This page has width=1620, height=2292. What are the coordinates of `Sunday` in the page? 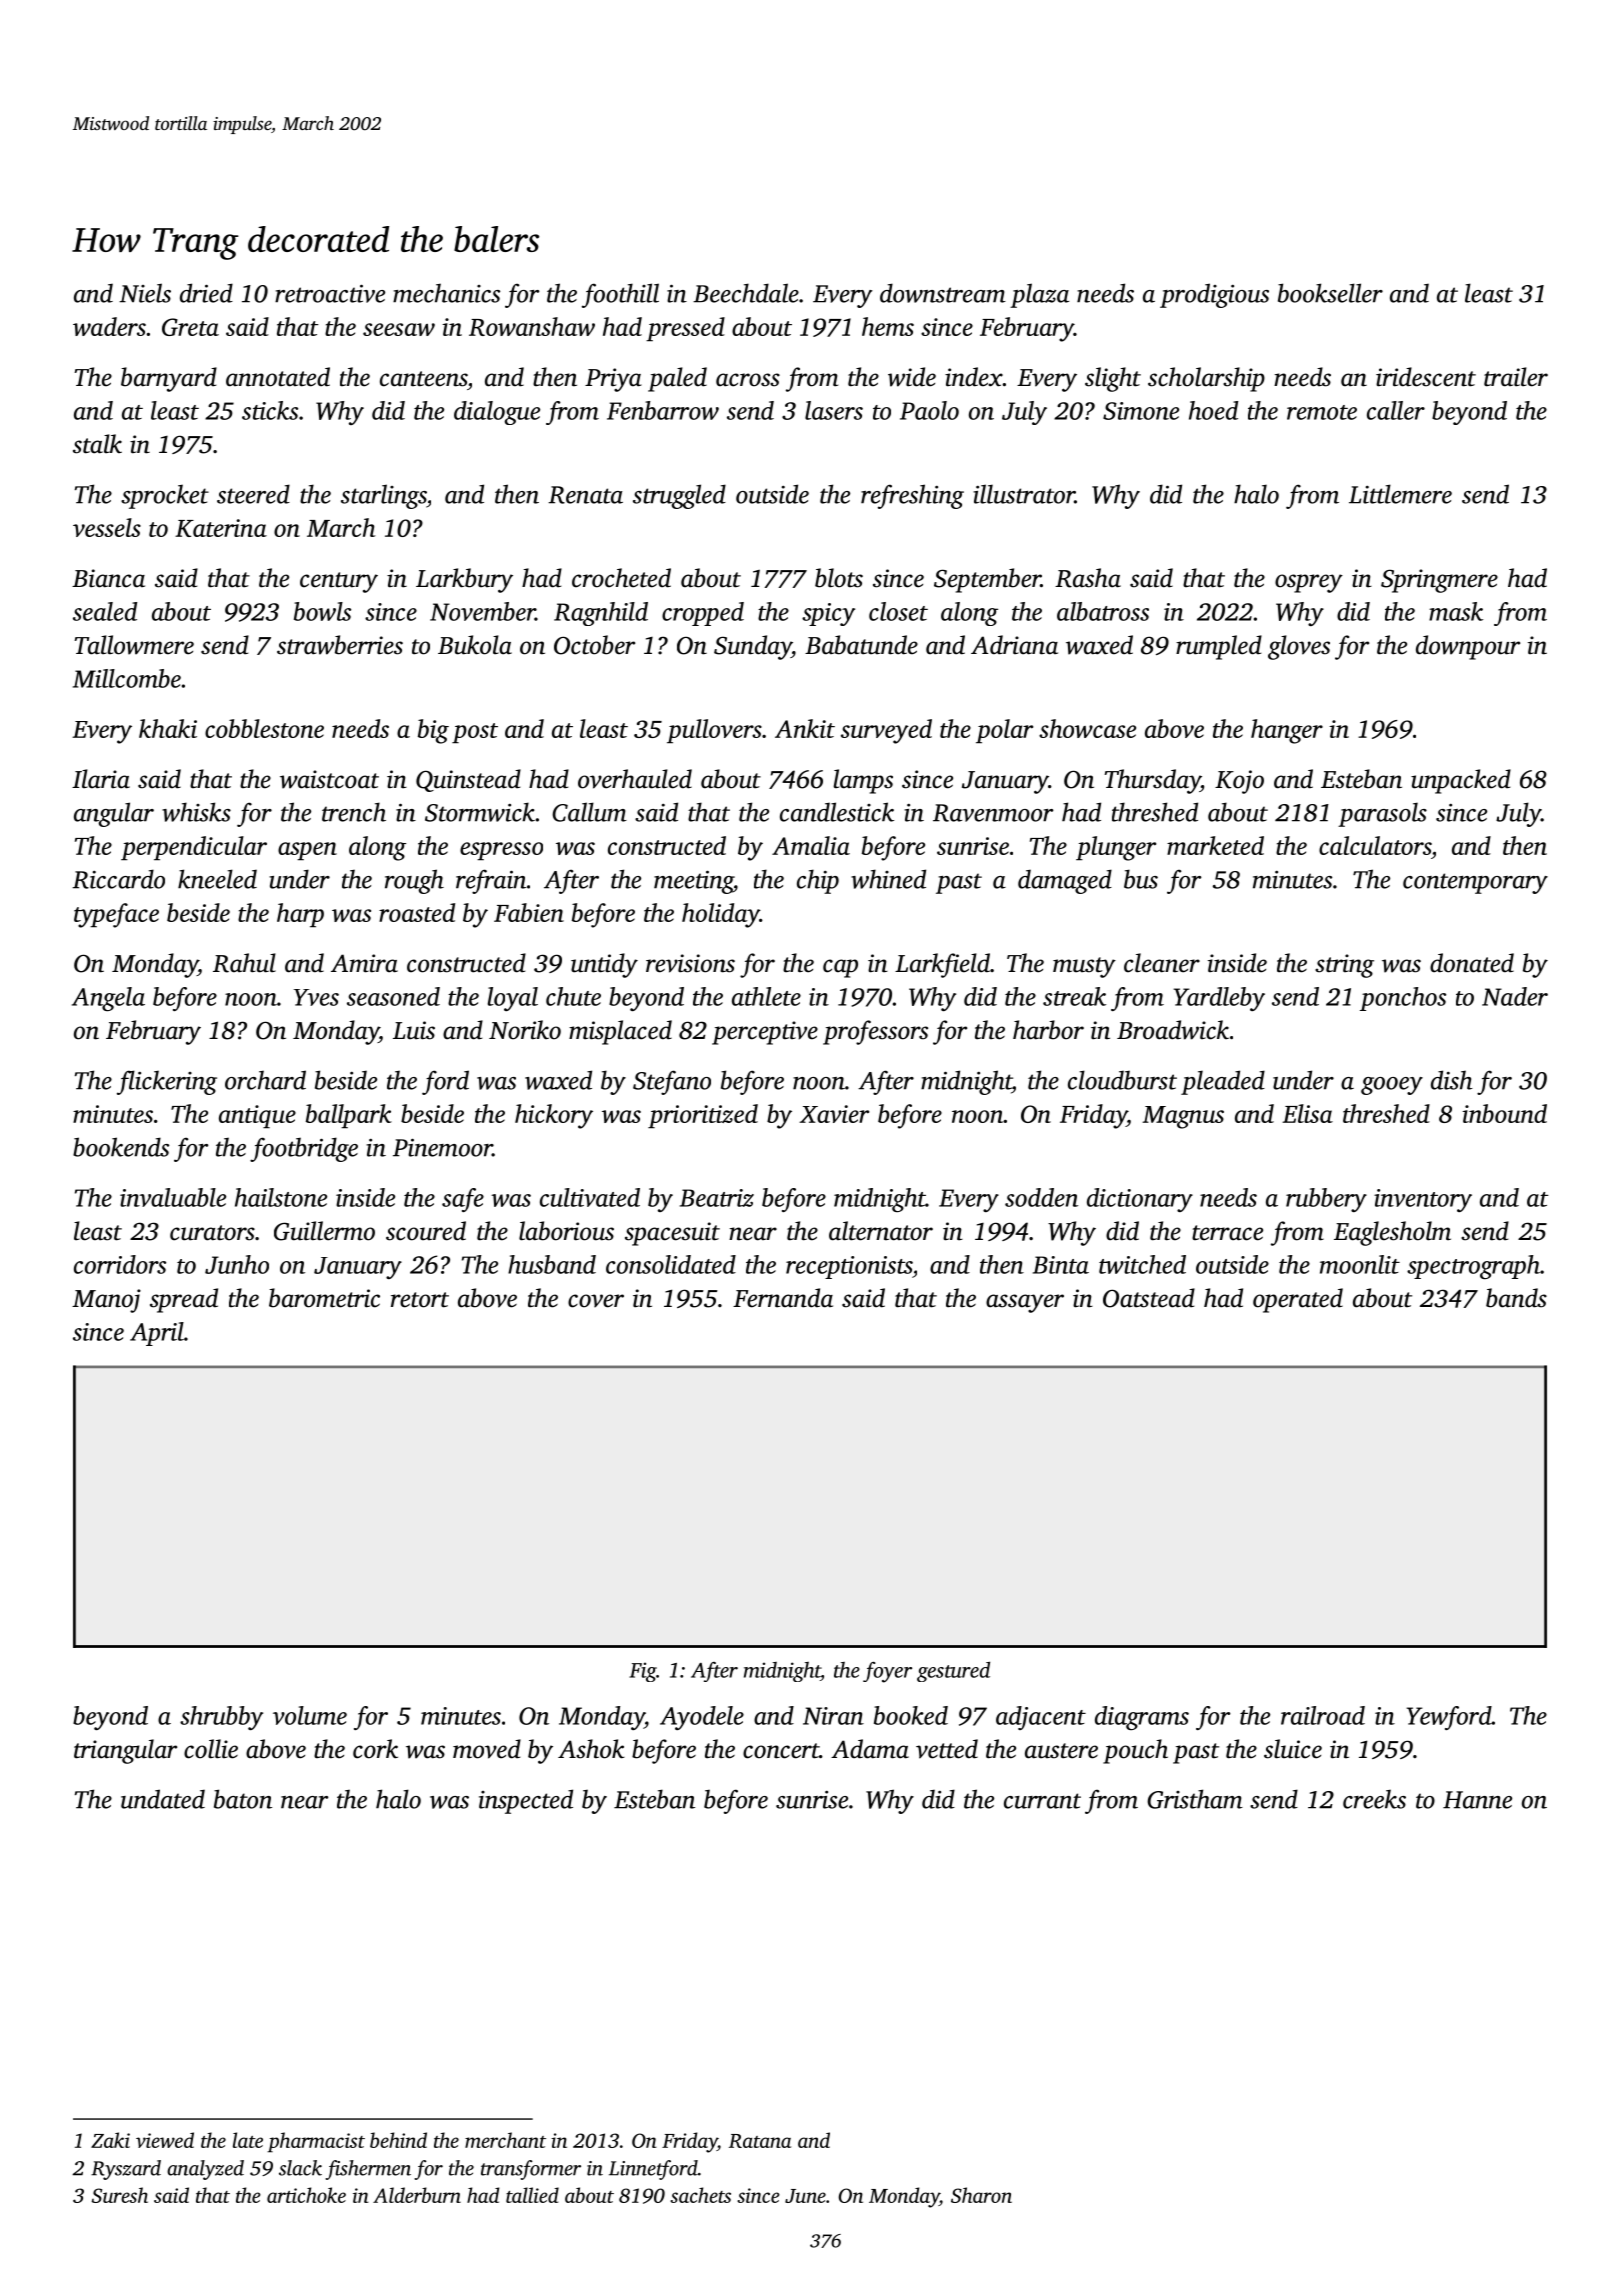 It's located at (753, 647).
